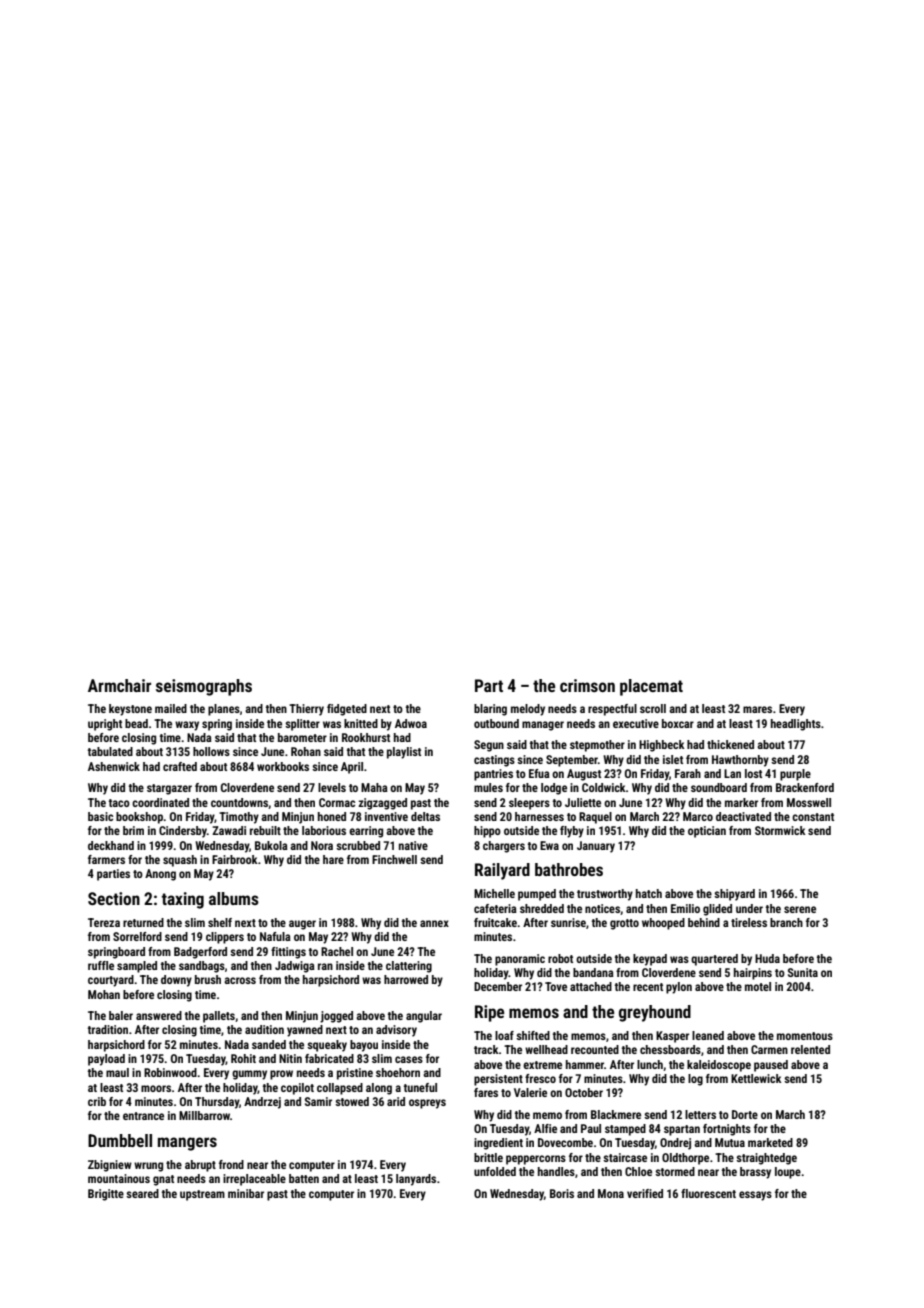 Image resolution: width=924 pixels, height=1308 pixels. What do you see at coordinates (745, 1114) in the screenshot?
I see `Dorte` at bounding box center [745, 1114].
